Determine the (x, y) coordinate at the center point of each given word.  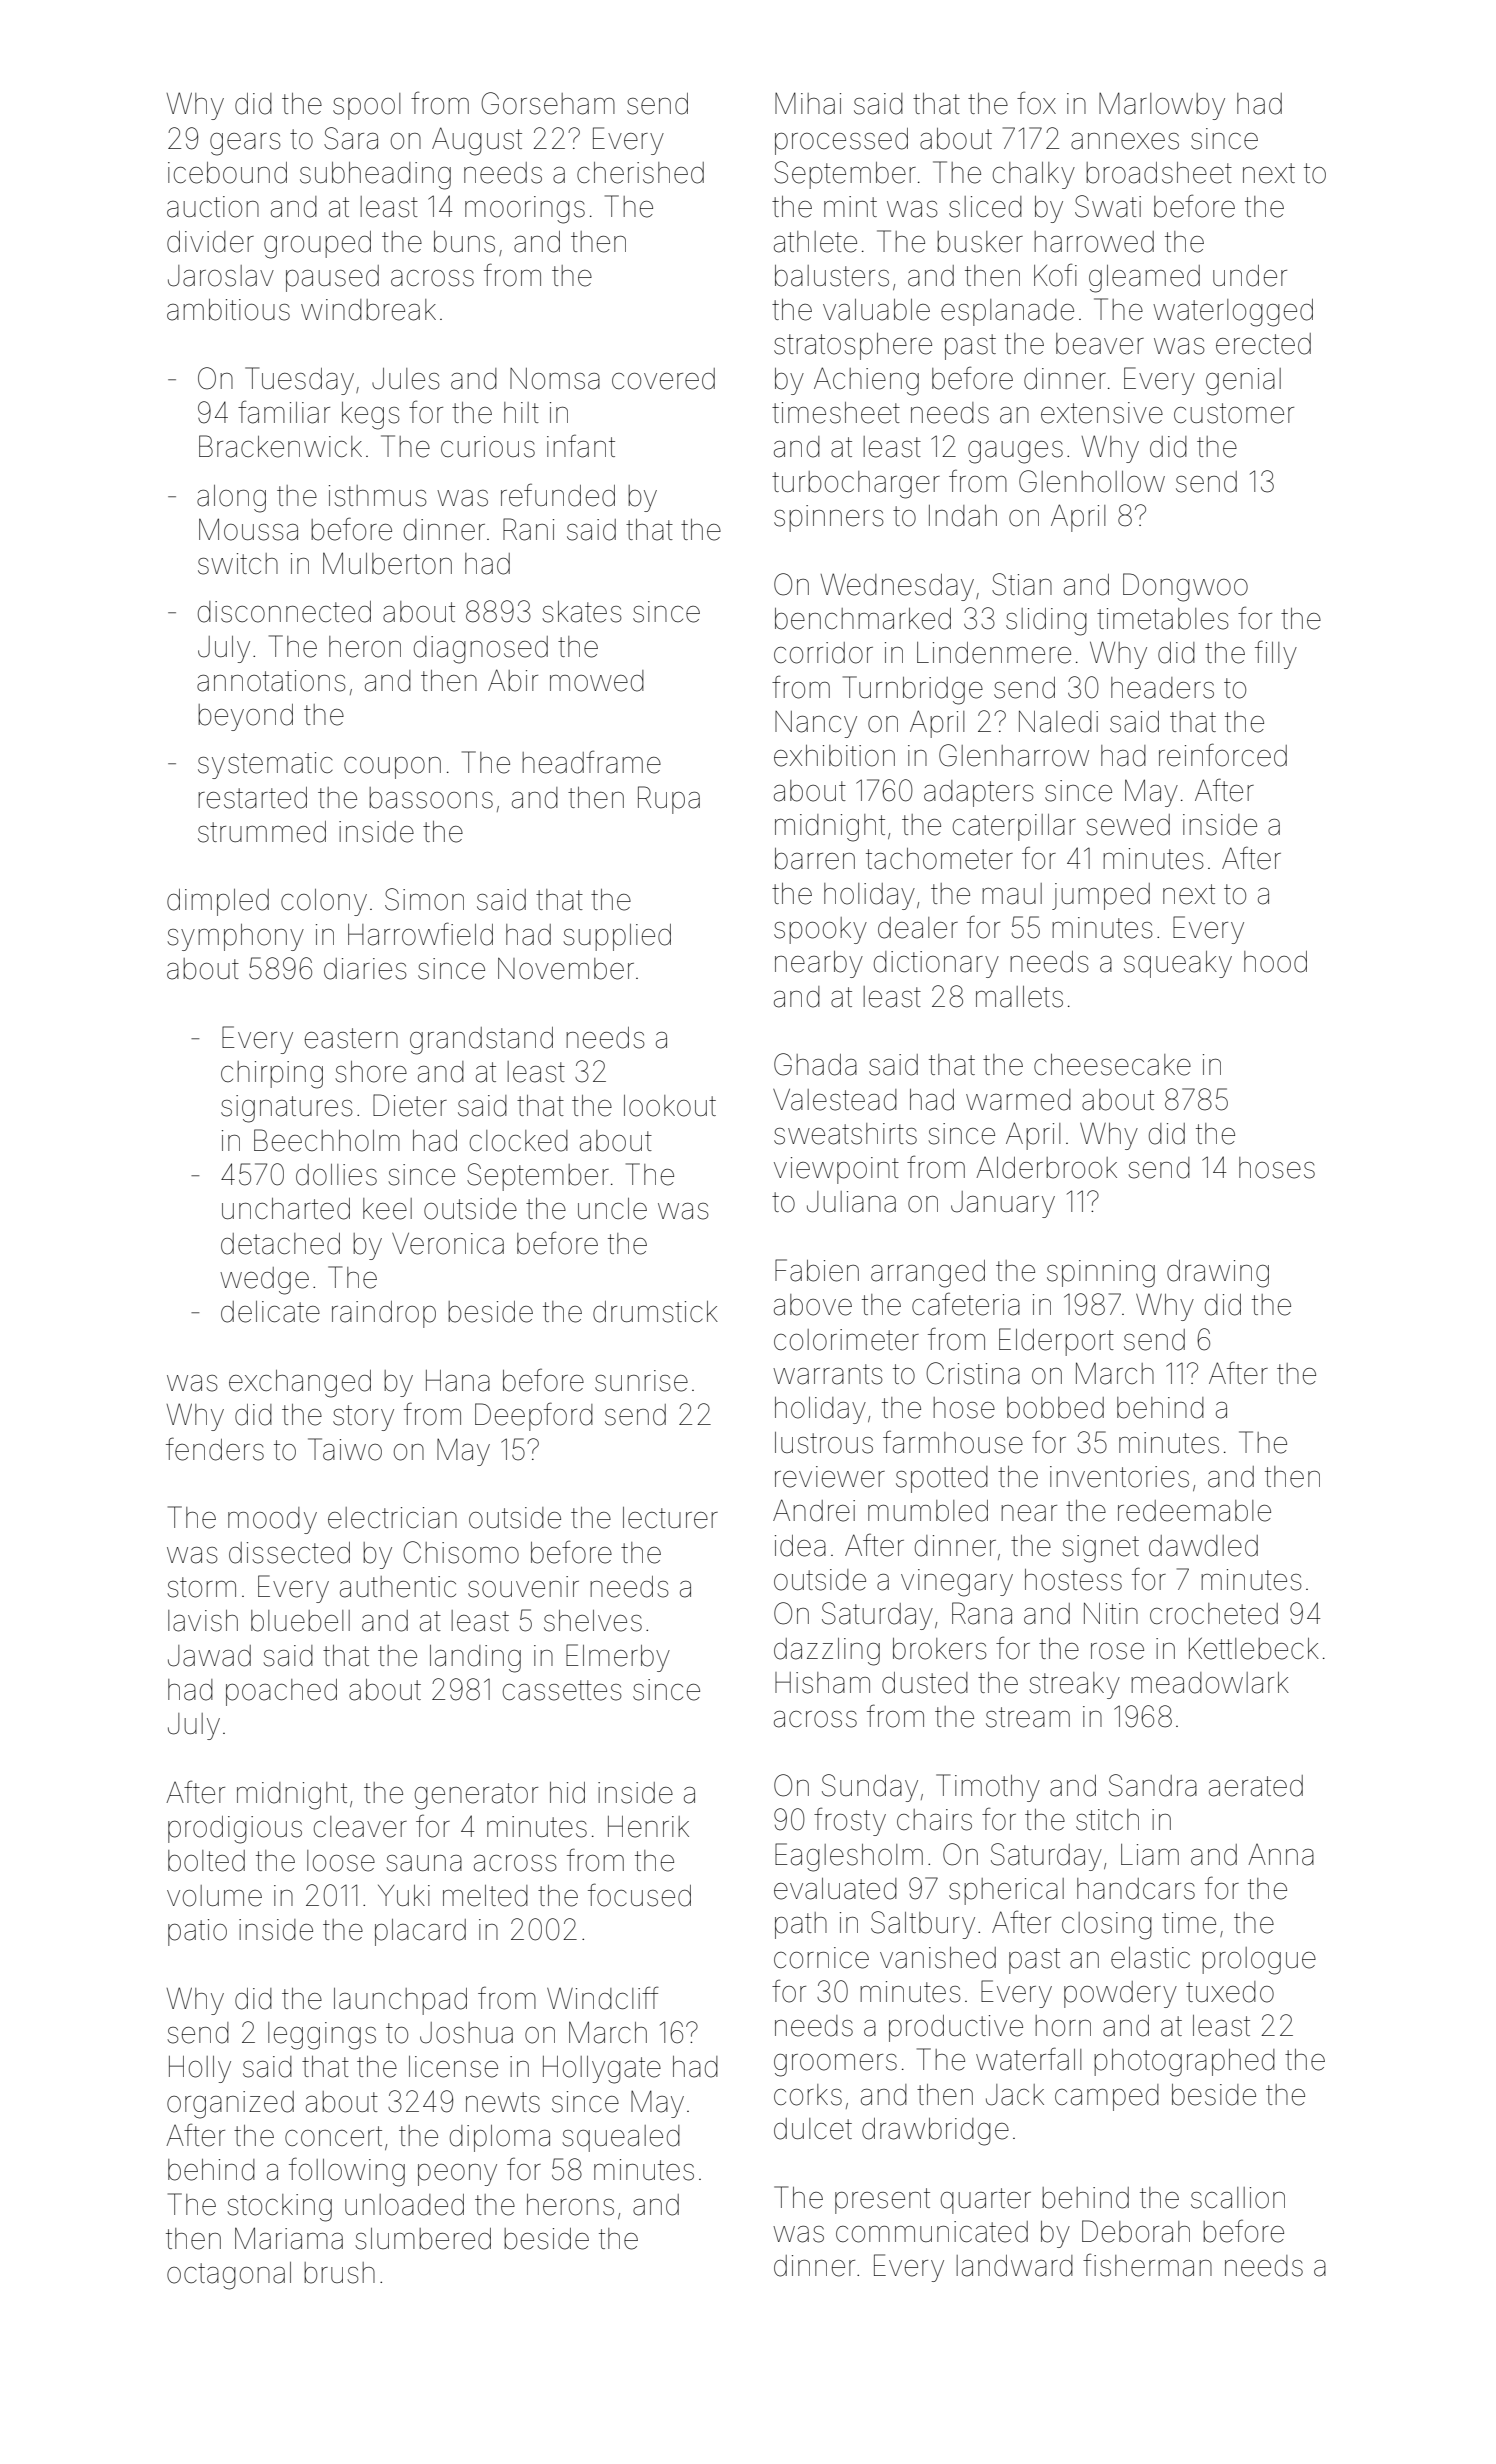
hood (1275, 962)
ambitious (228, 310)
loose (341, 1861)
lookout (670, 1106)
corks (808, 2095)
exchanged (300, 1384)
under (1250, 276)
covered (663, 379)
